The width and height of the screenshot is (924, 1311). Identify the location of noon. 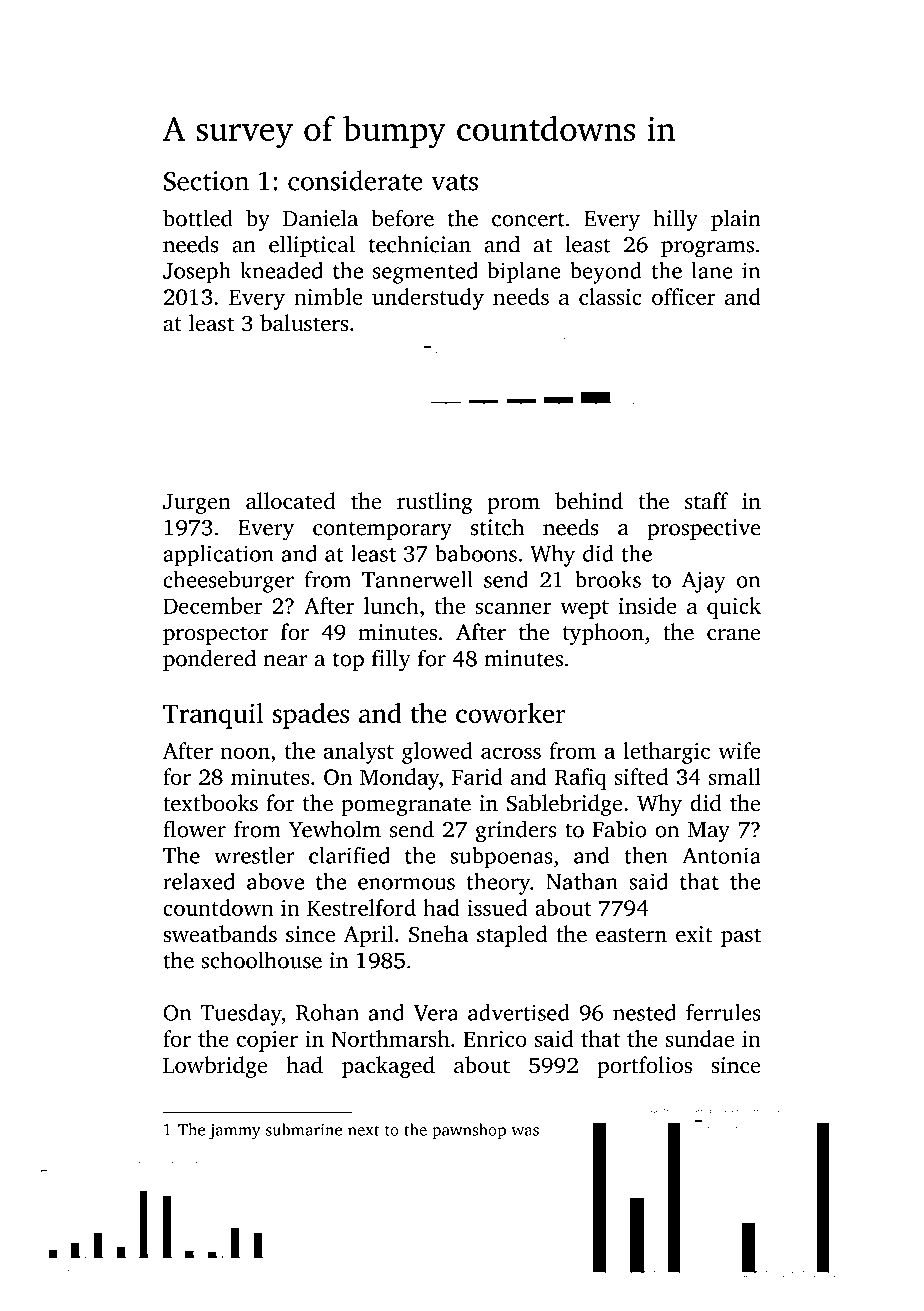
(245, 753).
